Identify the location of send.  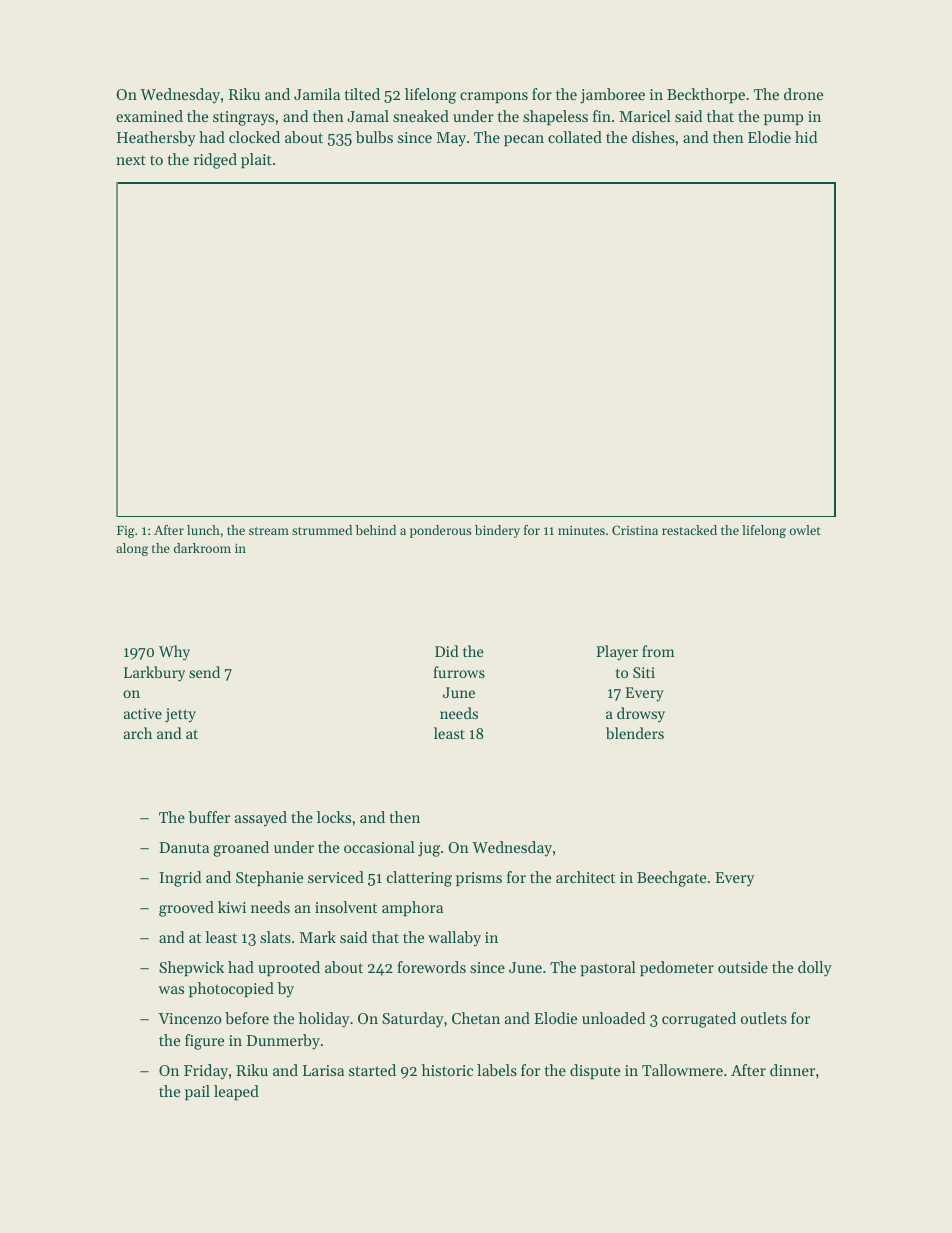
(204, 672).
